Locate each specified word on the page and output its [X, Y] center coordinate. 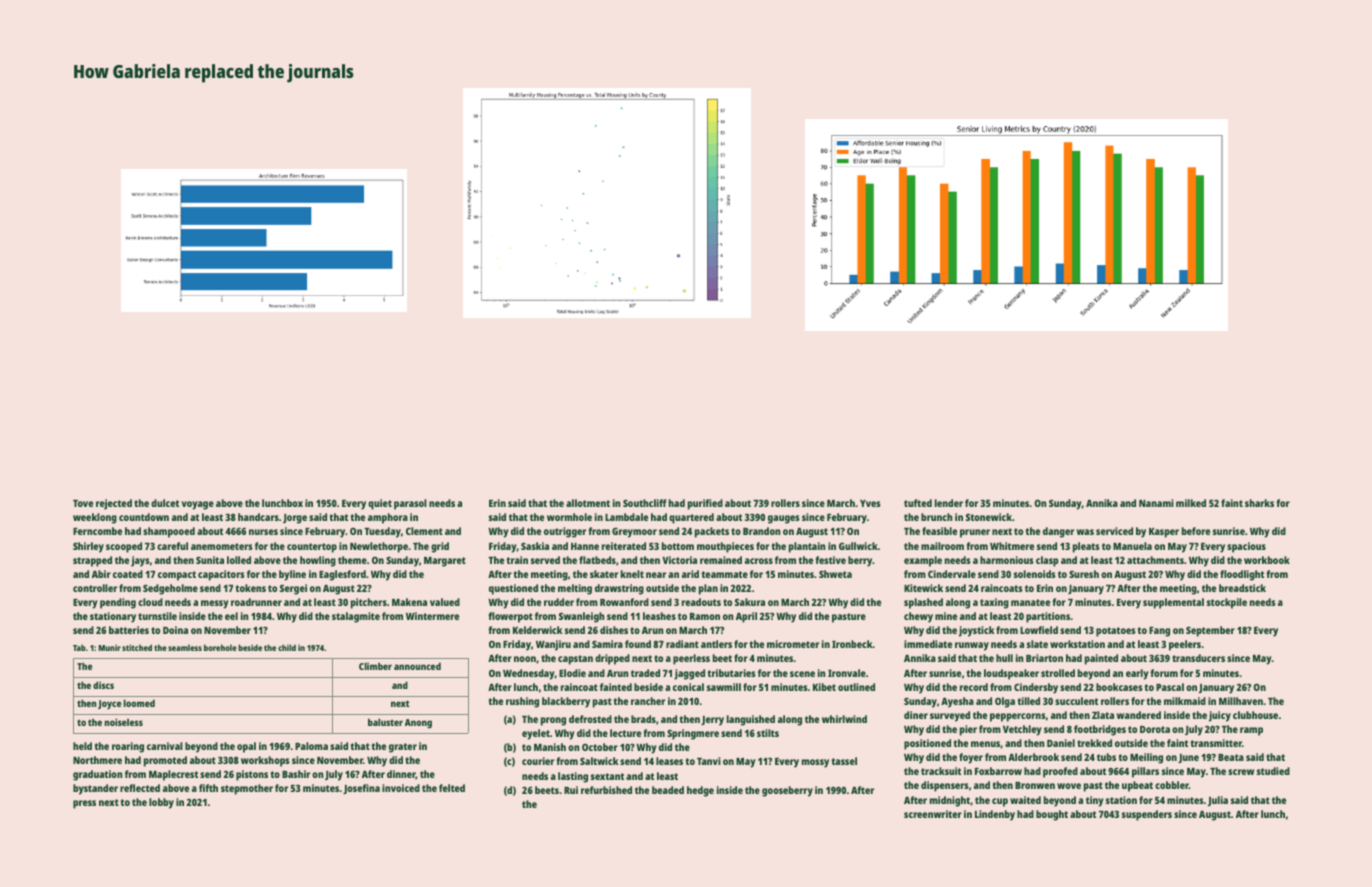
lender [949, 503]
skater [604, 574]
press [84, 804]
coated [128, 574]
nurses [263, 532]
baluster [385, 722]
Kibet [824, 687]
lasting [573, 777]
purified [705, 504]
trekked [1094, 743]
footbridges [1100, 730]
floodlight [1242, 575]
